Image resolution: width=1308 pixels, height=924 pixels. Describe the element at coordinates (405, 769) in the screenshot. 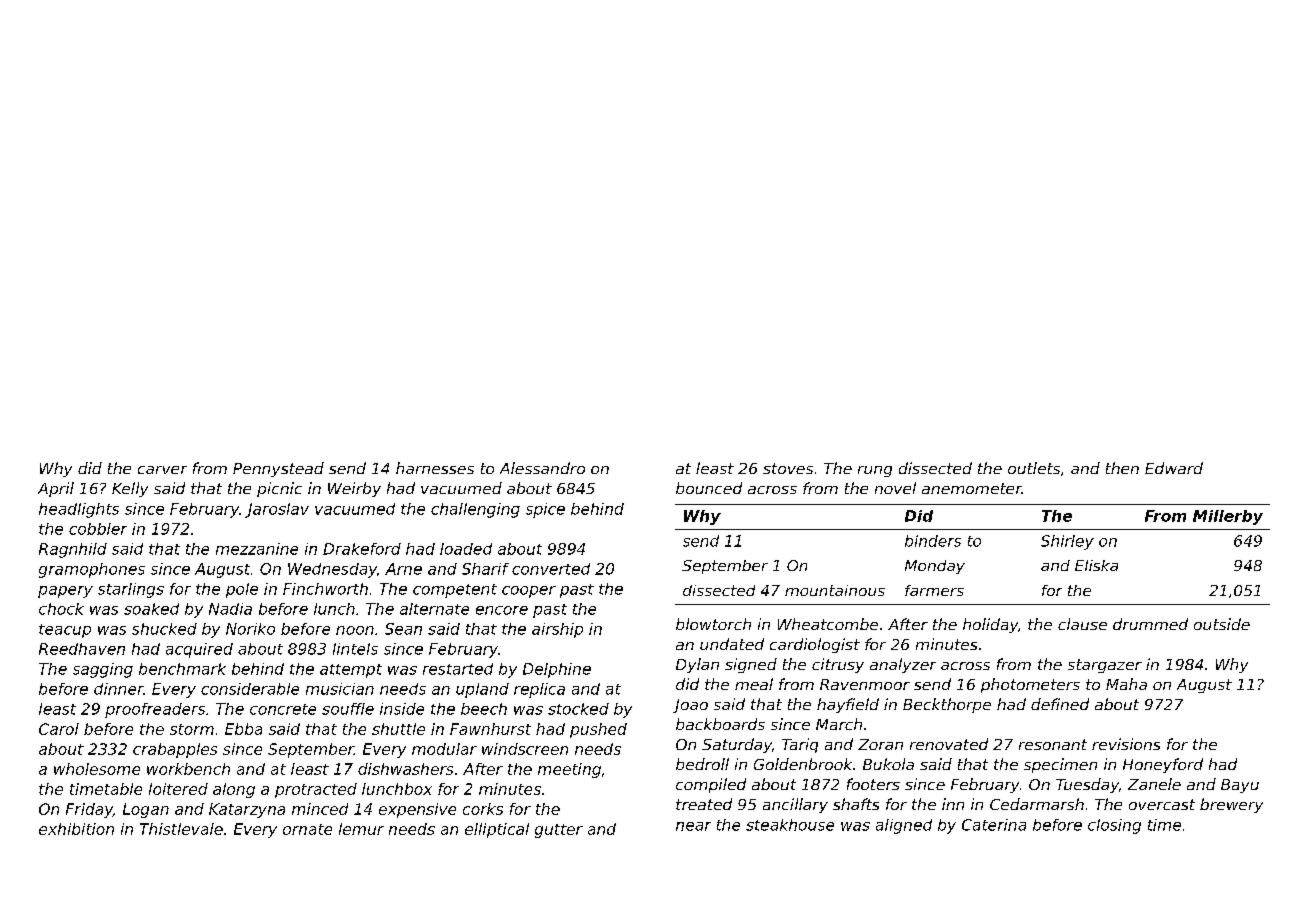

I see `dishwashers` at that location.
